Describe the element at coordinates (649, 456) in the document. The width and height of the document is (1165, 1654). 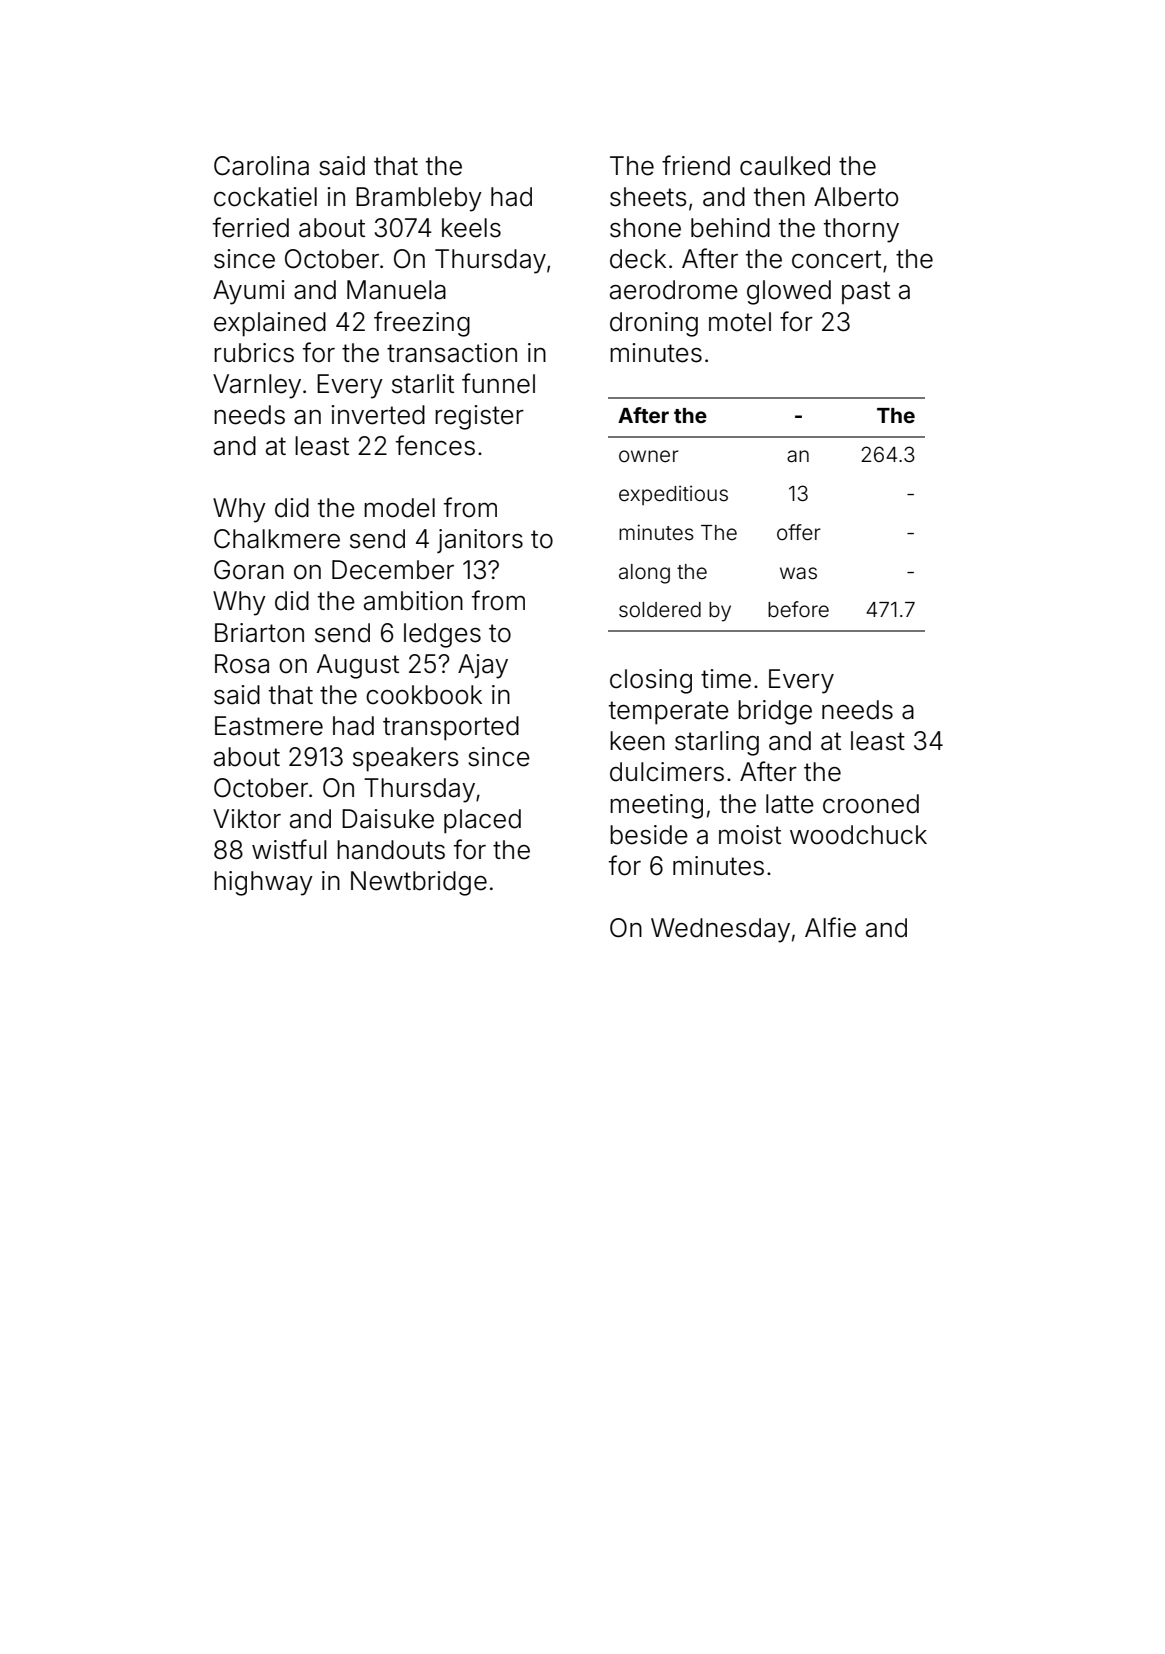
I see `owner` at that location.
